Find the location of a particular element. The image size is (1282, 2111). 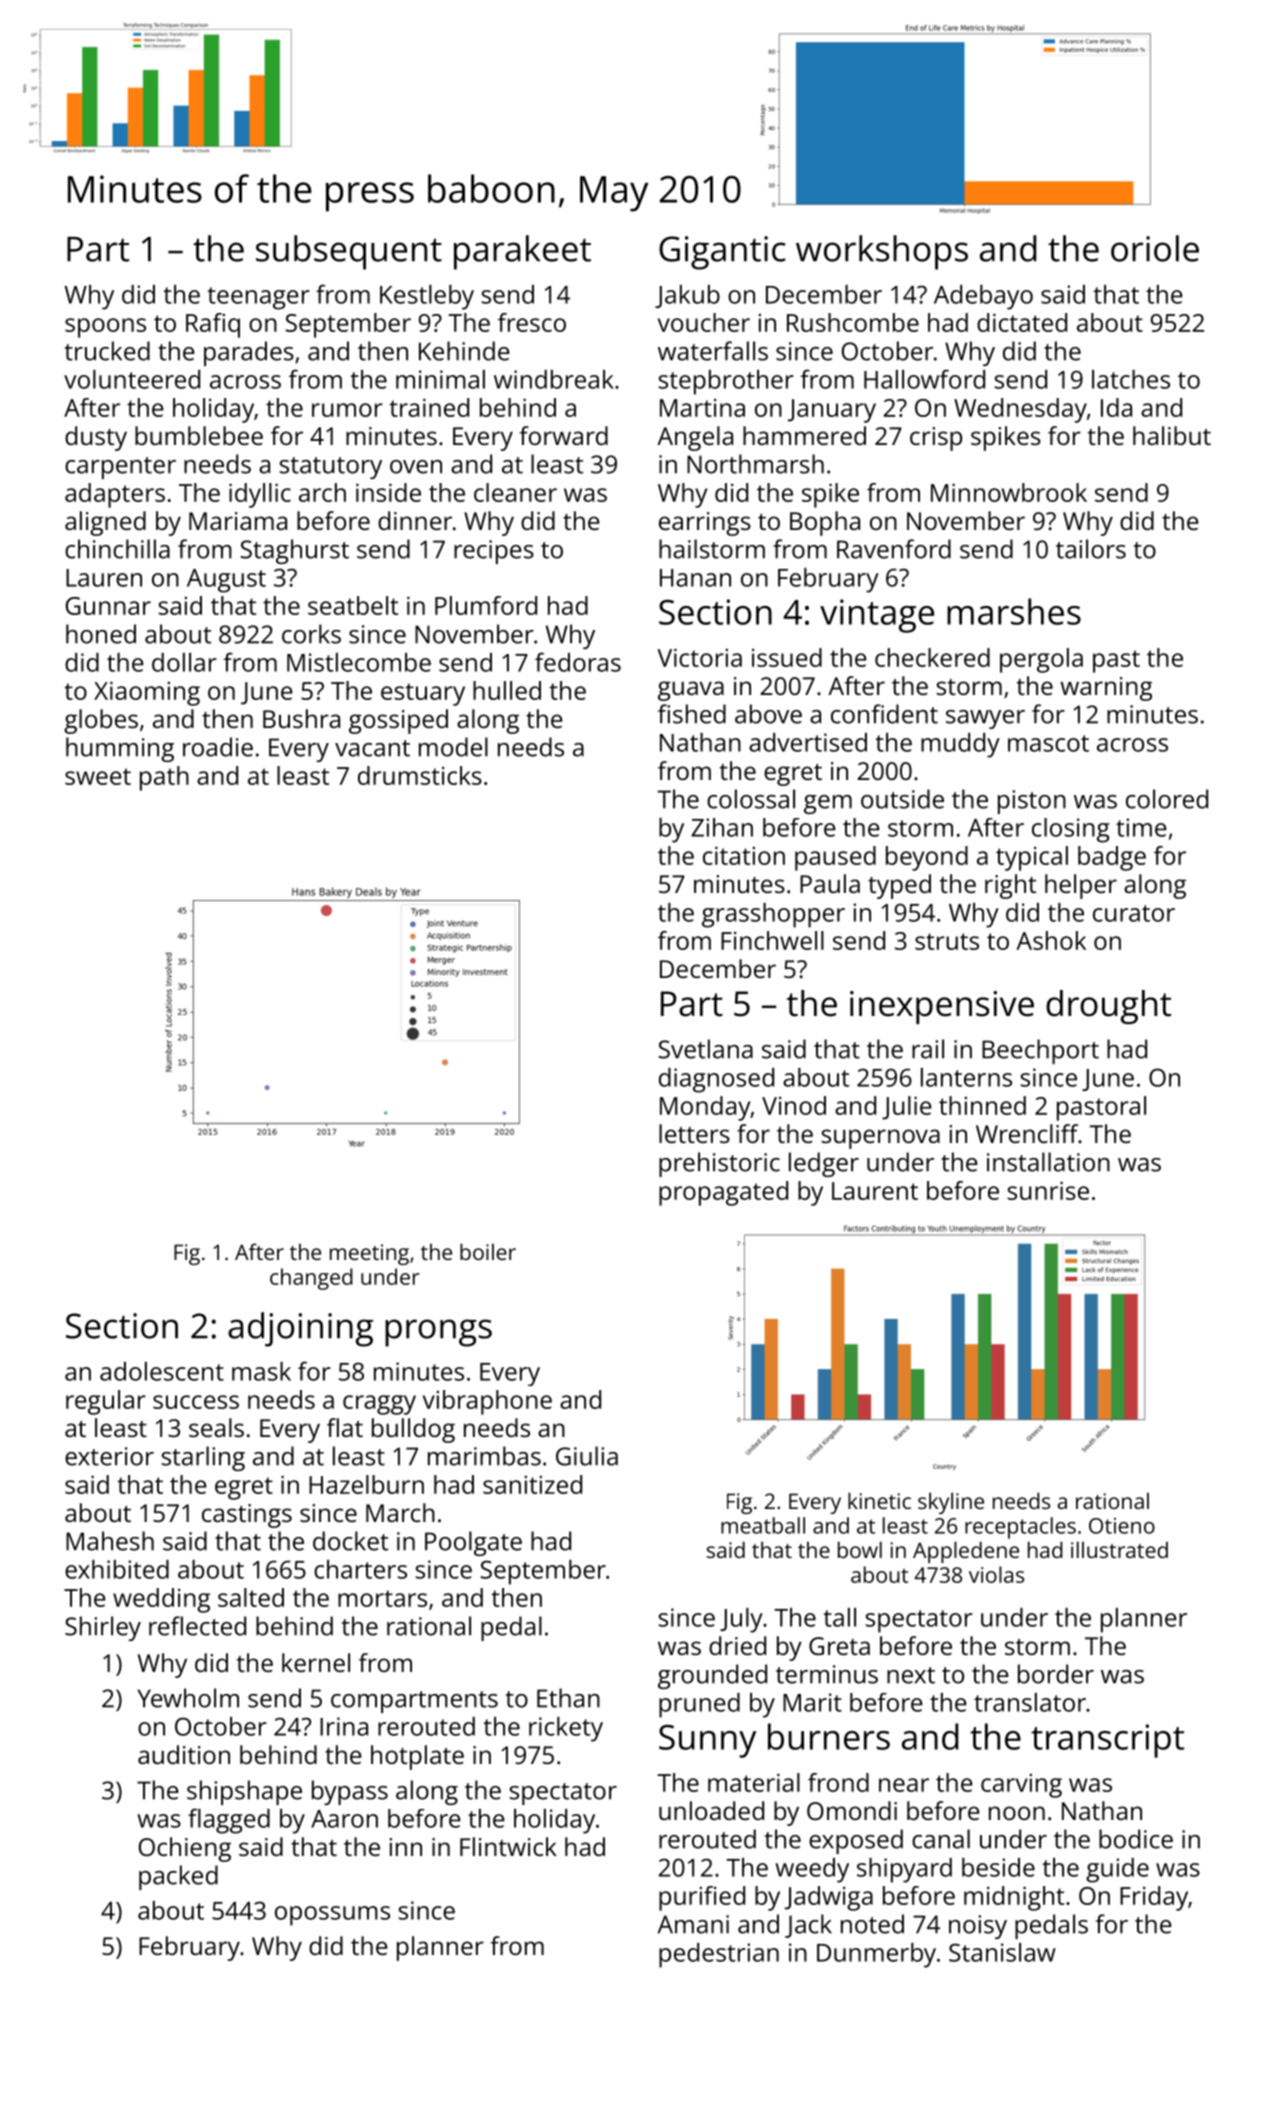

boiler is located at coordinates (488, 1251).
